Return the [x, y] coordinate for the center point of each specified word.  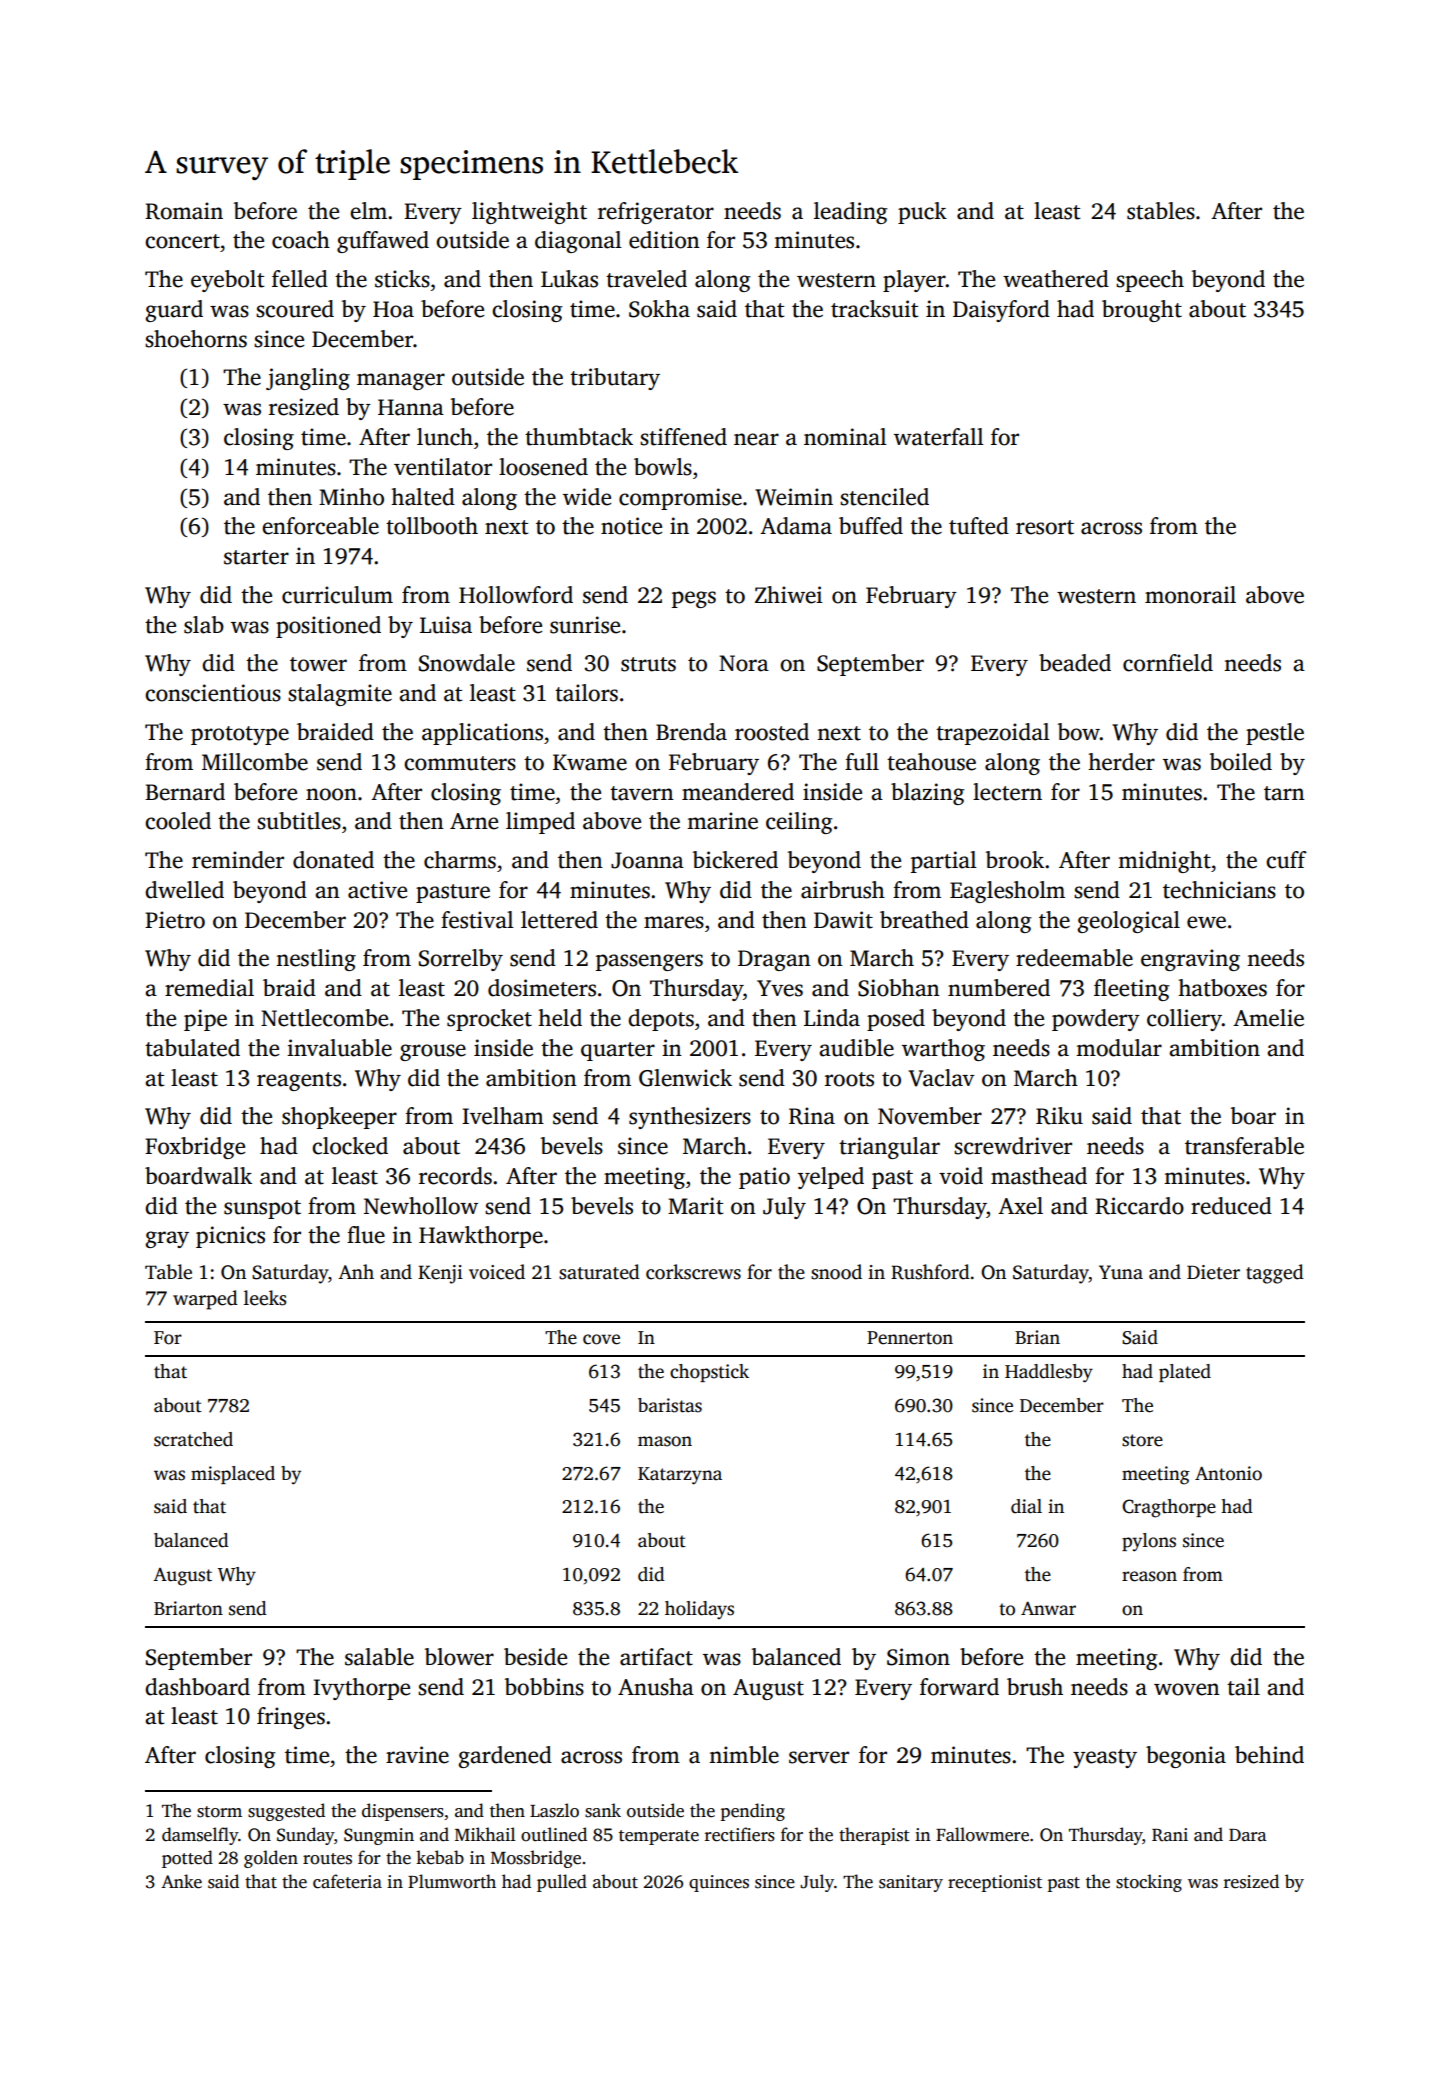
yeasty [1105, 1758]
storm [219, 1812]
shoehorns [196, 339]
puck [922, 213]
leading [851, 213]
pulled [562, 1883]
